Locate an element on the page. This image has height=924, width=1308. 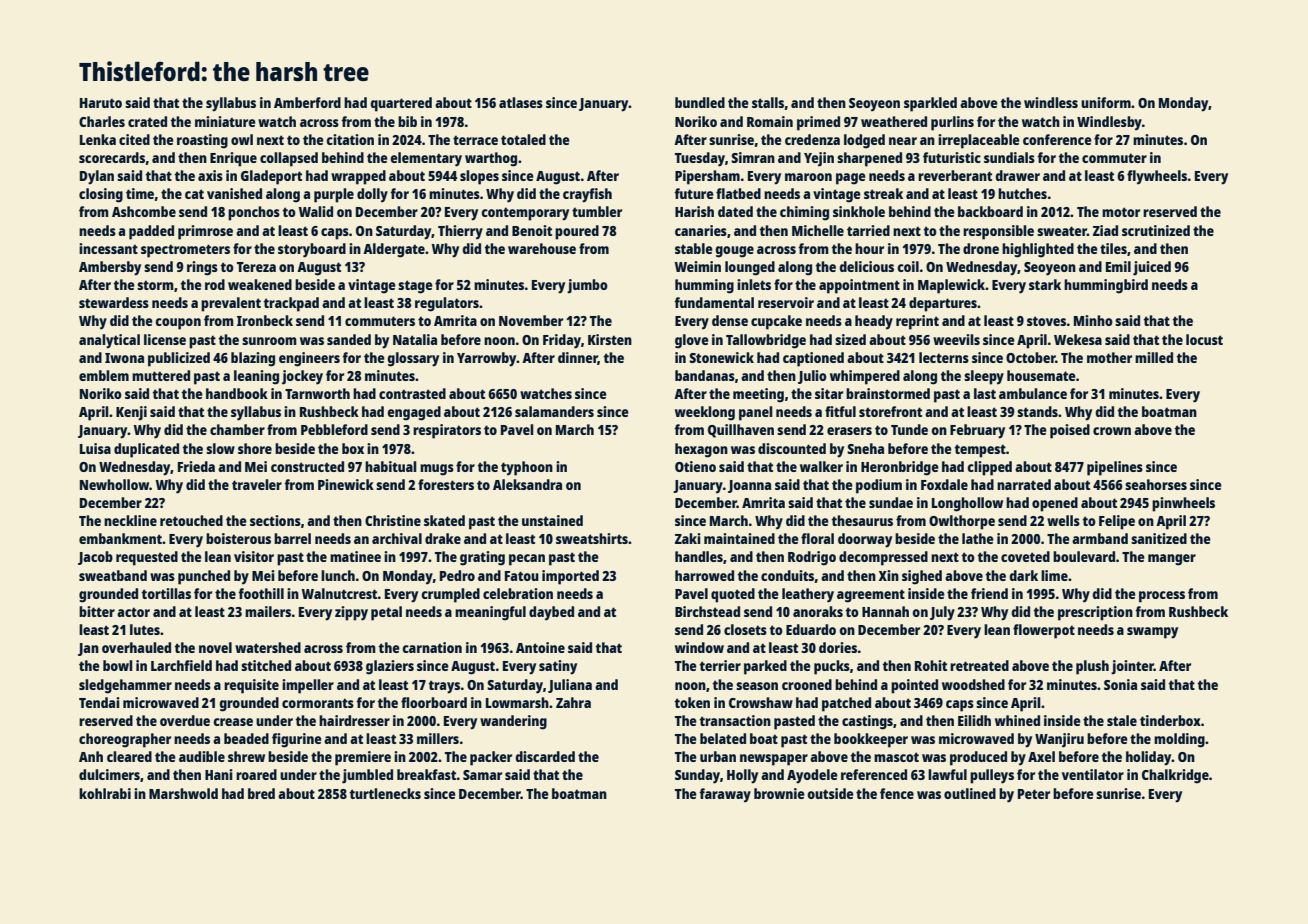
atlases is located at coordinates (521, 102).
